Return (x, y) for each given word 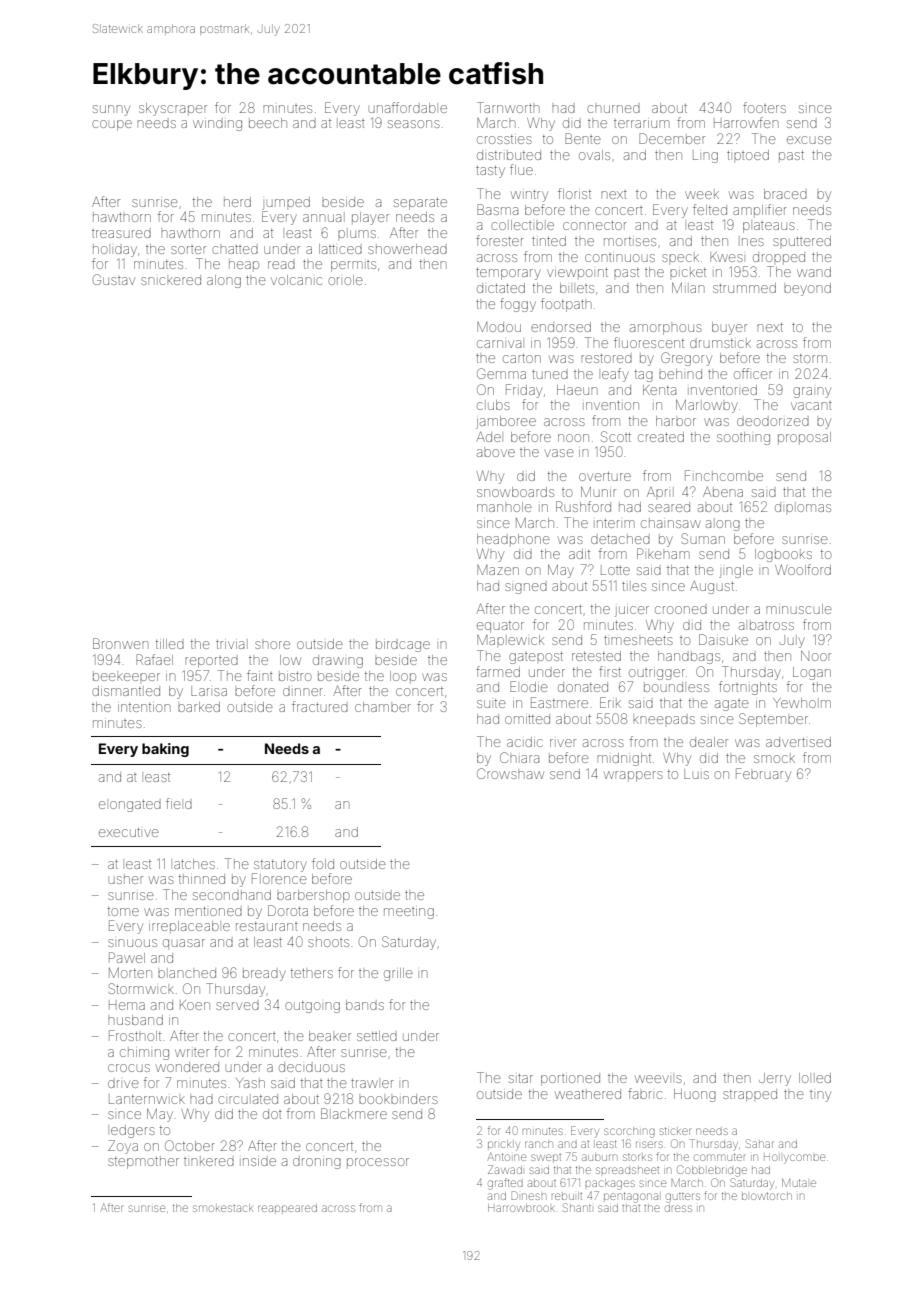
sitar (521, 1078)
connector (595, 225)
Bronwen (120, 643)
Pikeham (663, 553)
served (237, 1006)
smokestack (223, 1208)
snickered (171, 280)
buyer (729, 328)
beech (268, 123)
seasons (414, 124)
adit (579, 554)
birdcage (403, 646)
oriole (345, 280)
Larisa (209, 691)
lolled (815, 1078)
